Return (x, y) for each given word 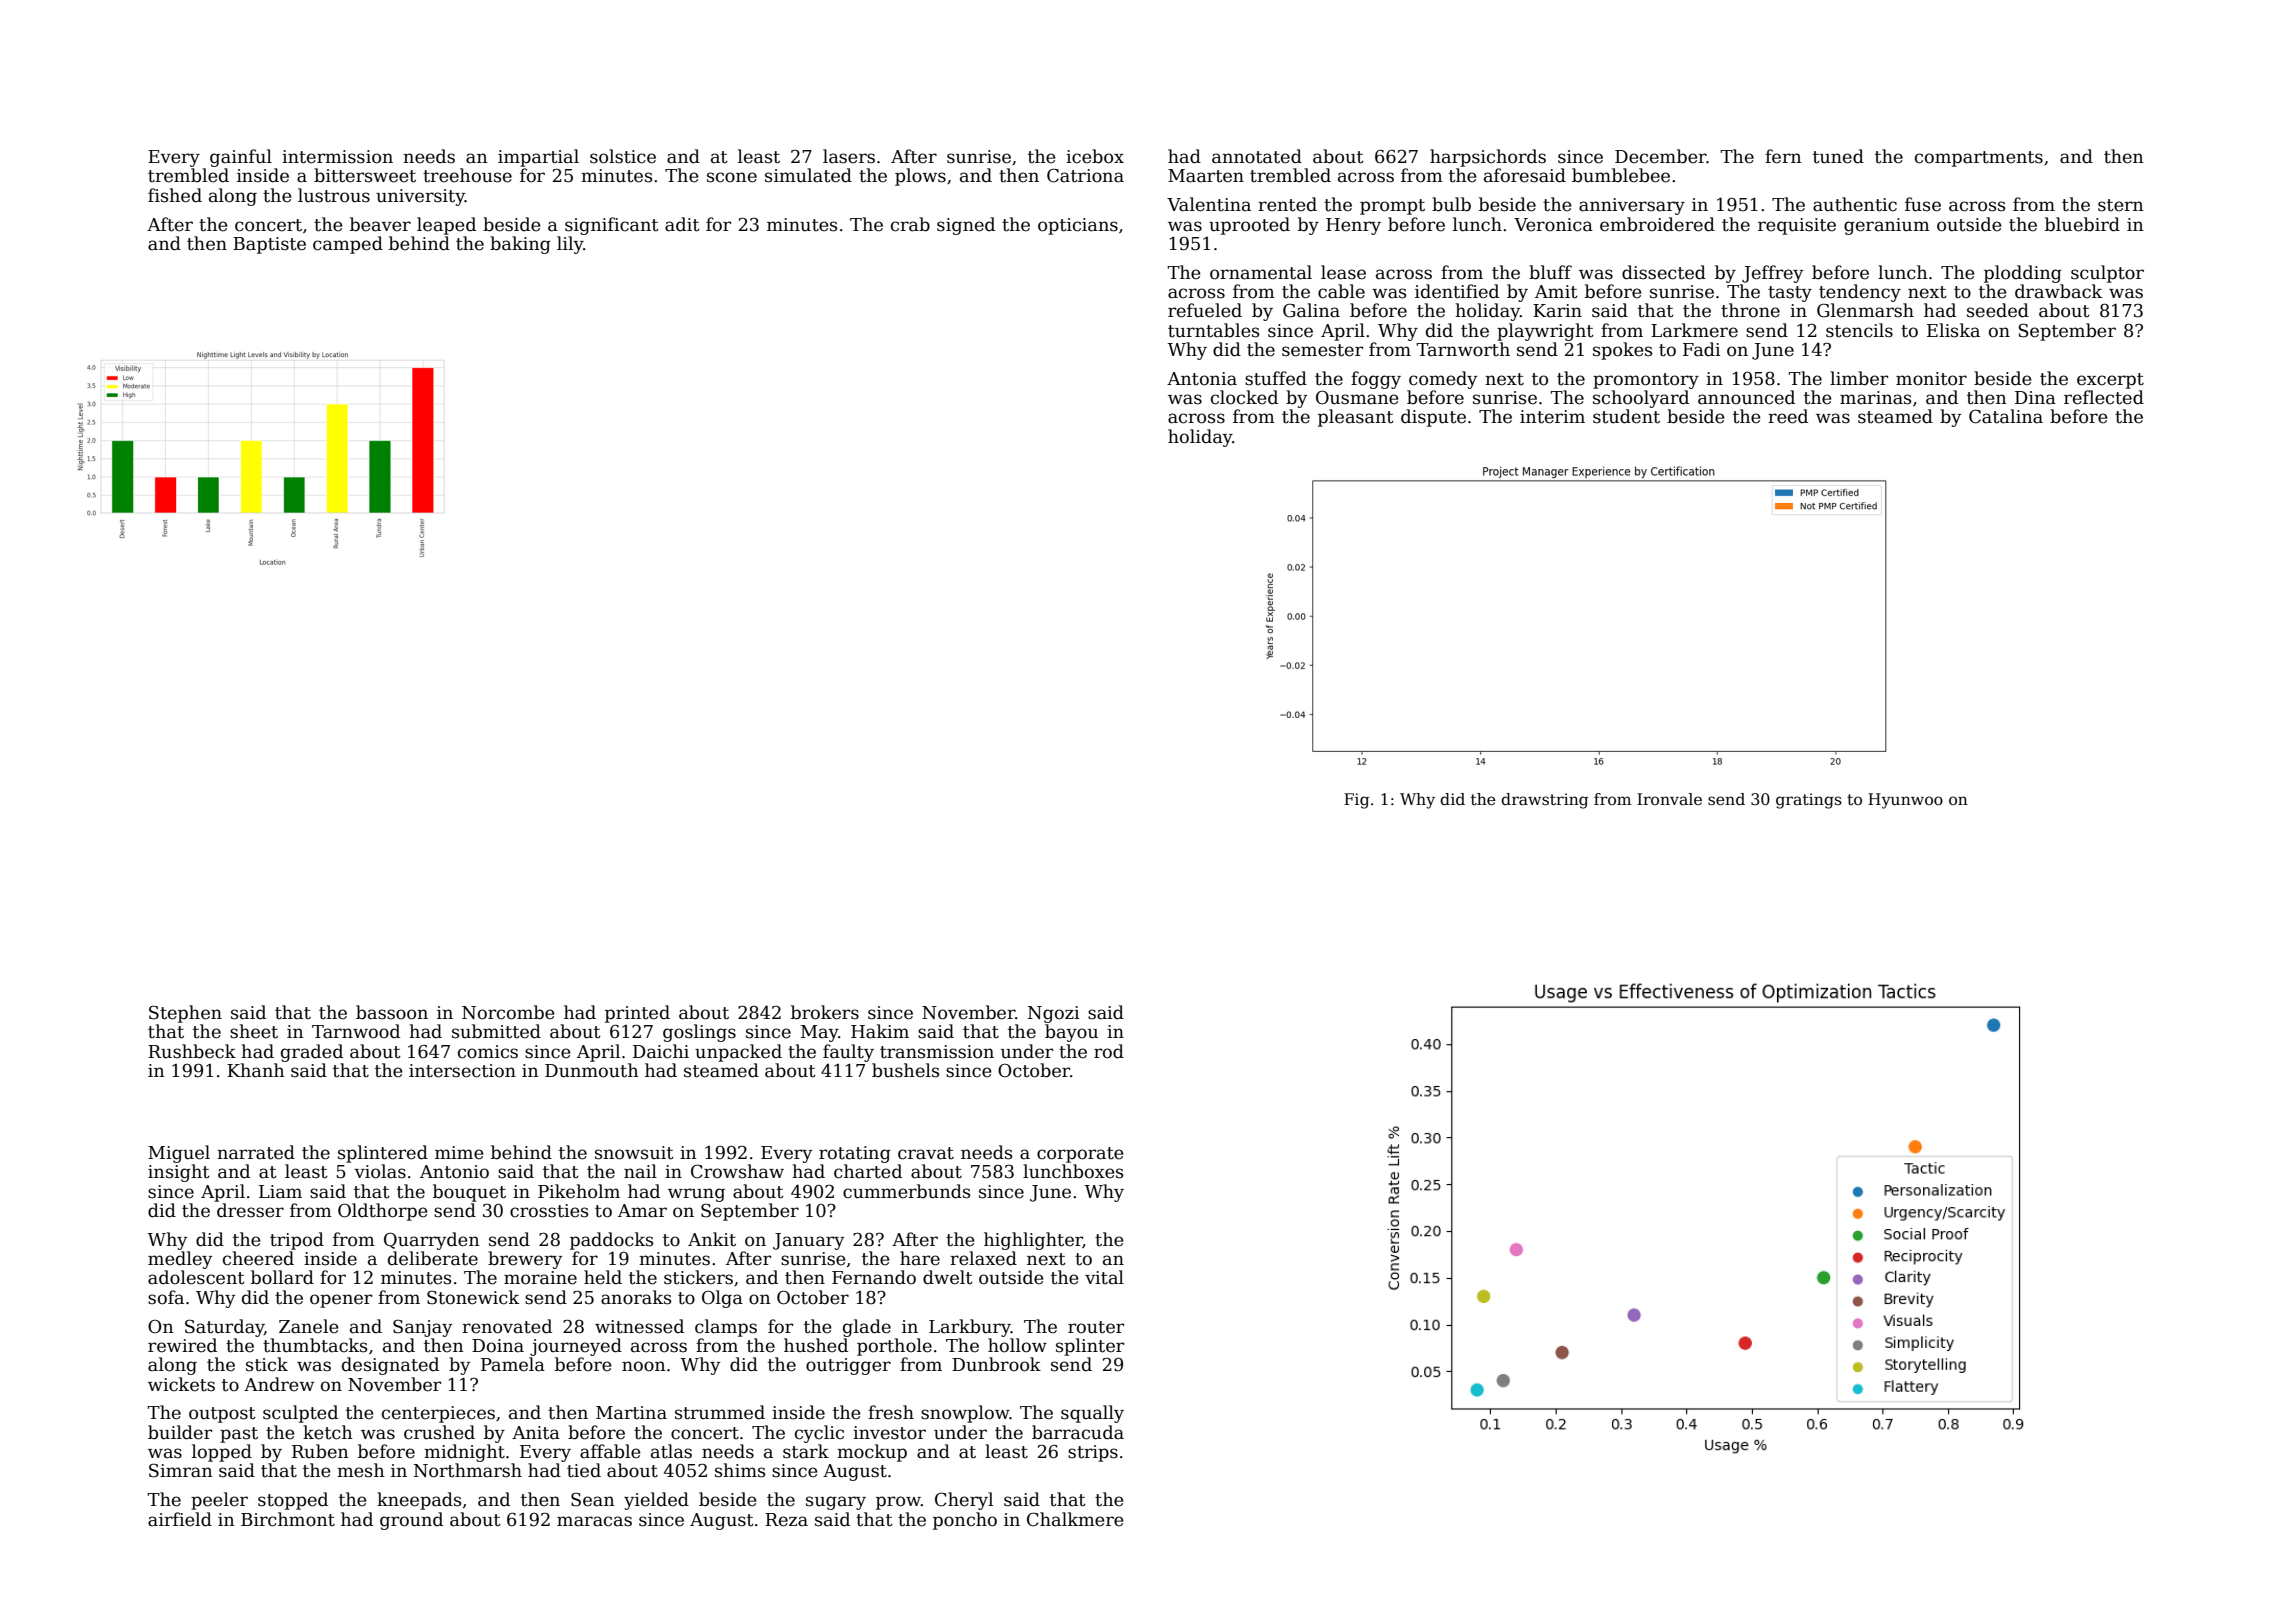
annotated (1257, 156)
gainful (241, 158)
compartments (1979, 159)
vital (1104, 1277)
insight (179, 1173)
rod (1109, 1051)
